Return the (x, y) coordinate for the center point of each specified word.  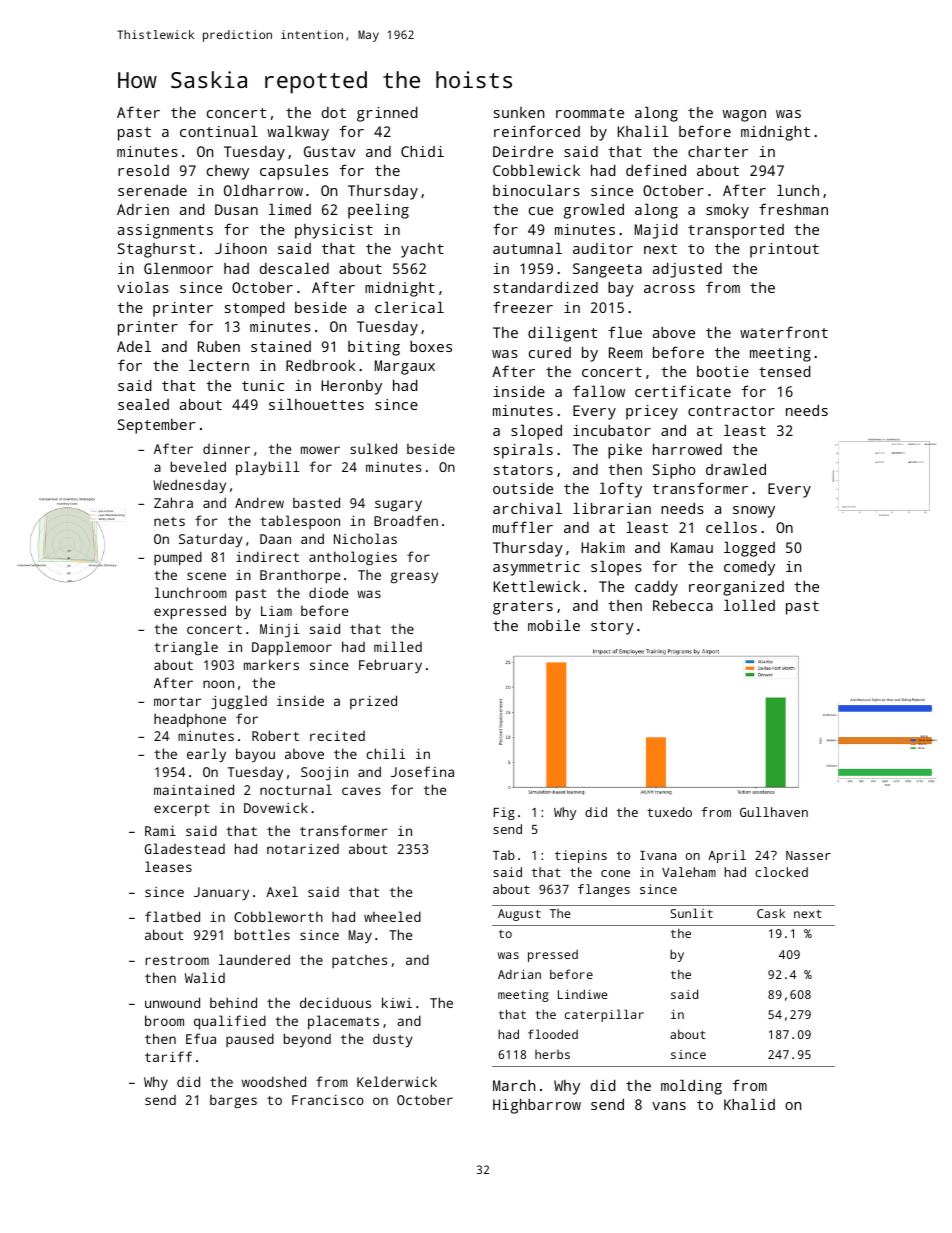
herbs (552, 1054)
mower (320, 450)
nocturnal (296, 789)
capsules (294, 172)
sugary (398, 505)
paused (250, 1040)
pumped (178, 558)
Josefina (422, 771)
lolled (749, 605)
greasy (414, 577)
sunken (519, 112)
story (612, 628)
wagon (744, 116)
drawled (736, 469)
